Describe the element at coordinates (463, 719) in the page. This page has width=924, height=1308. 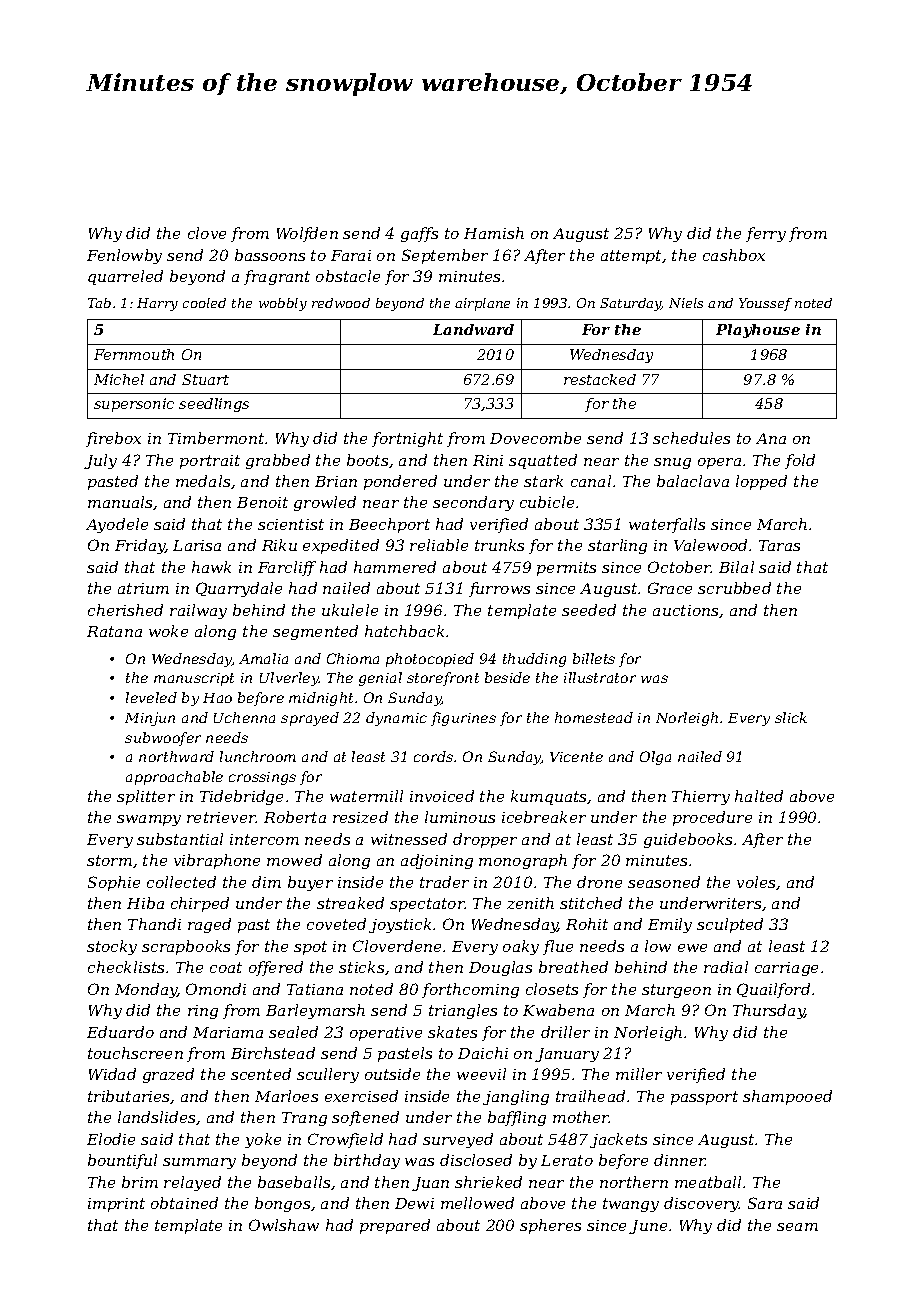
I see `figurines` at that location.
